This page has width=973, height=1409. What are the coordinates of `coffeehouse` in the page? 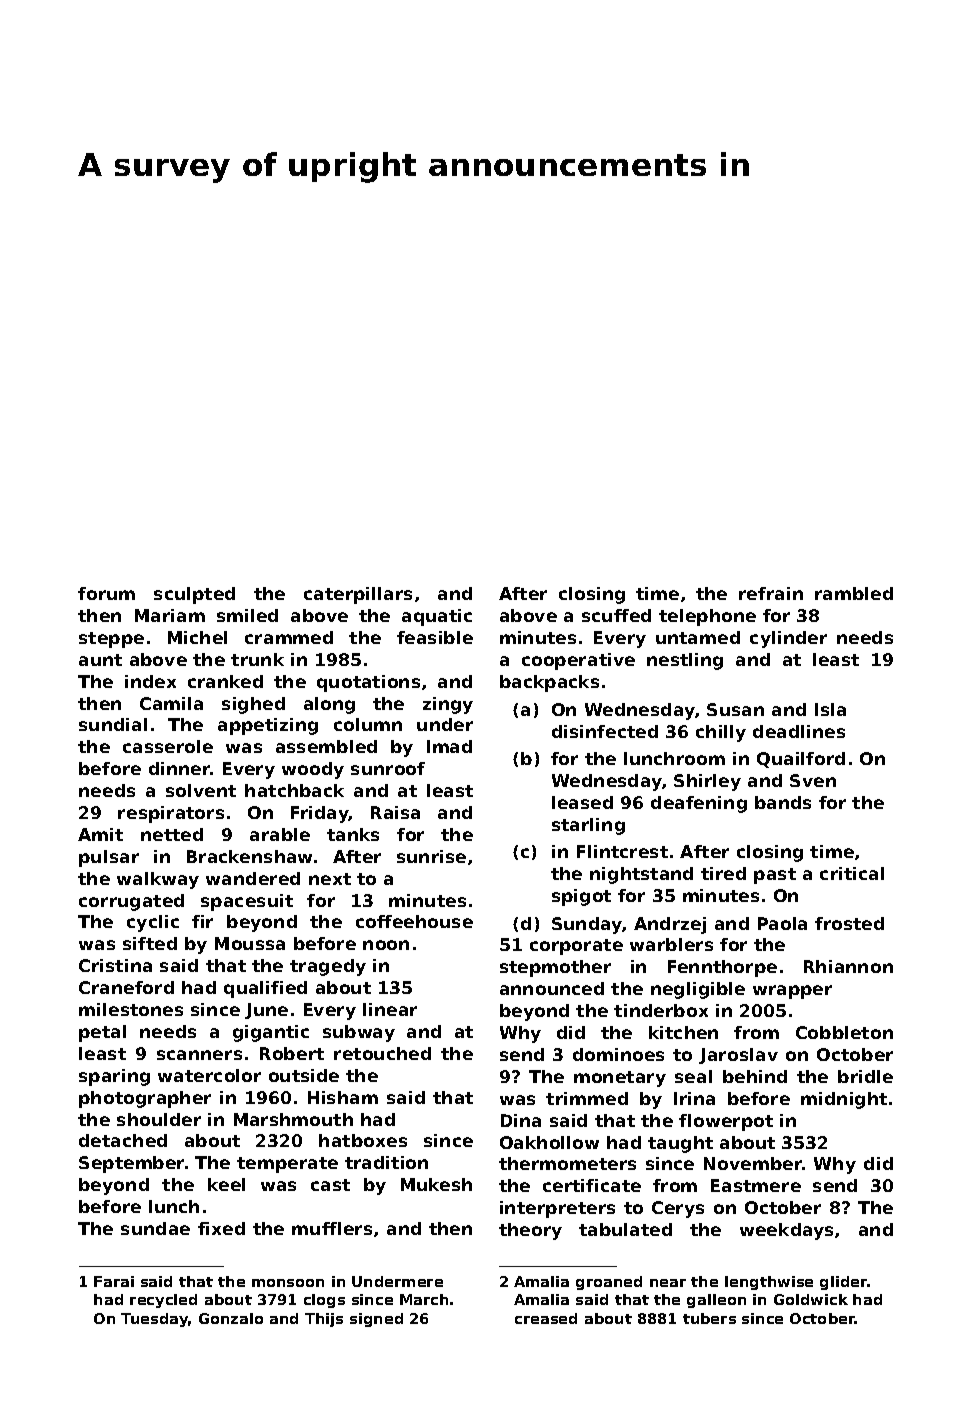 It's located at (414, 921).
